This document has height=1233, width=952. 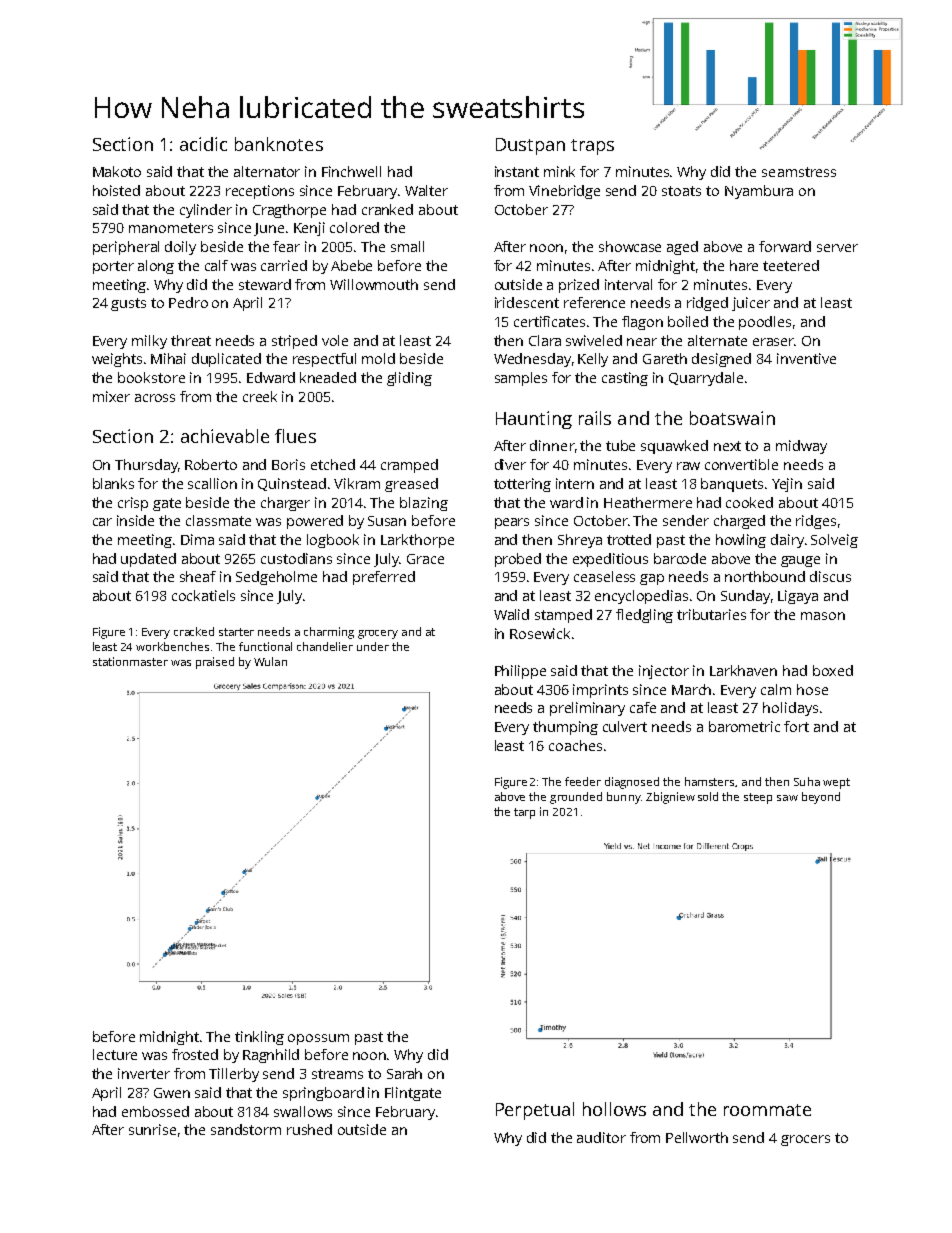 What do you see at coordinates (259, 1038) in the document?
I see `tinkling` at bounding box center [259, 1038].
